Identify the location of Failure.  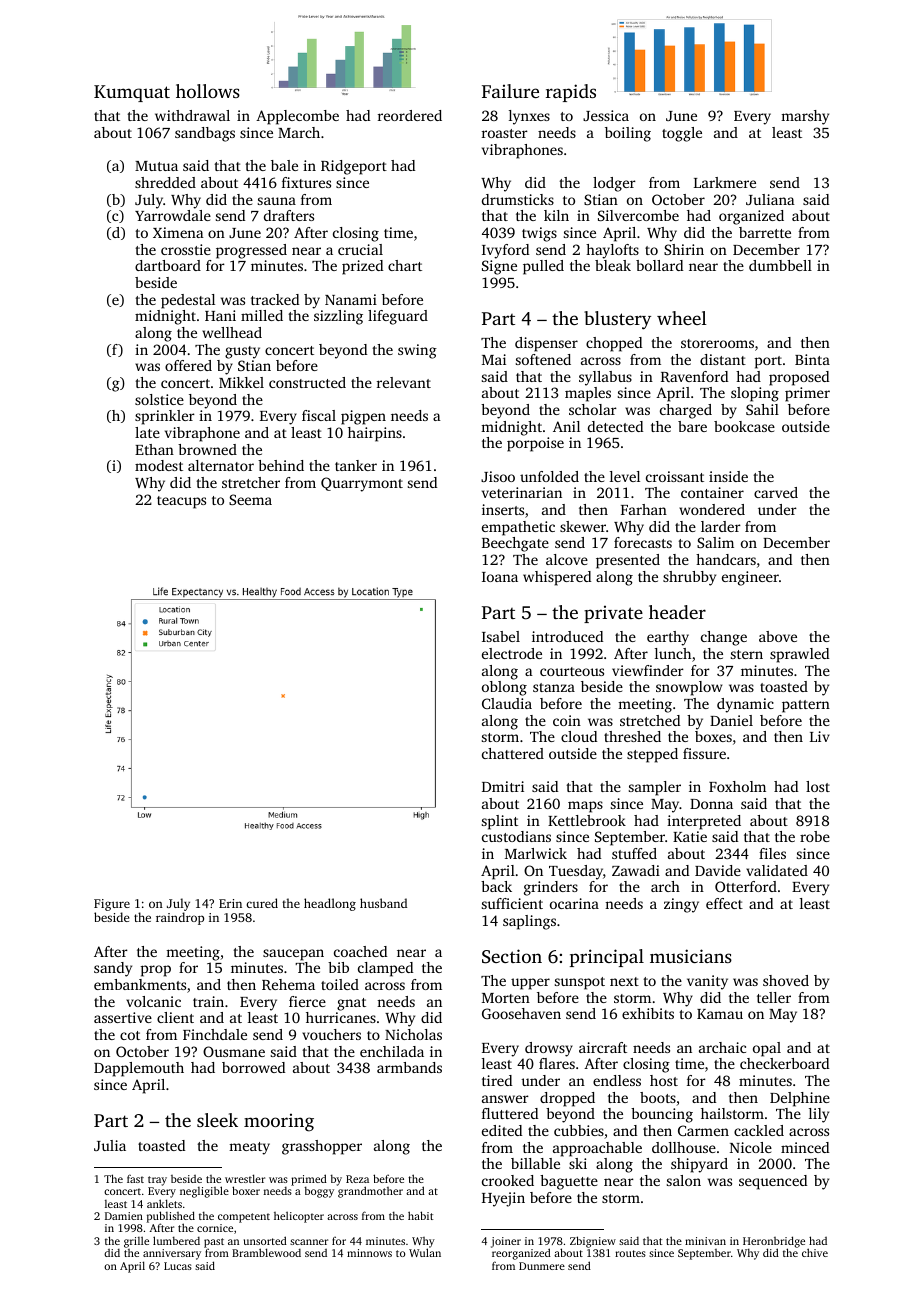
(510, 91).
